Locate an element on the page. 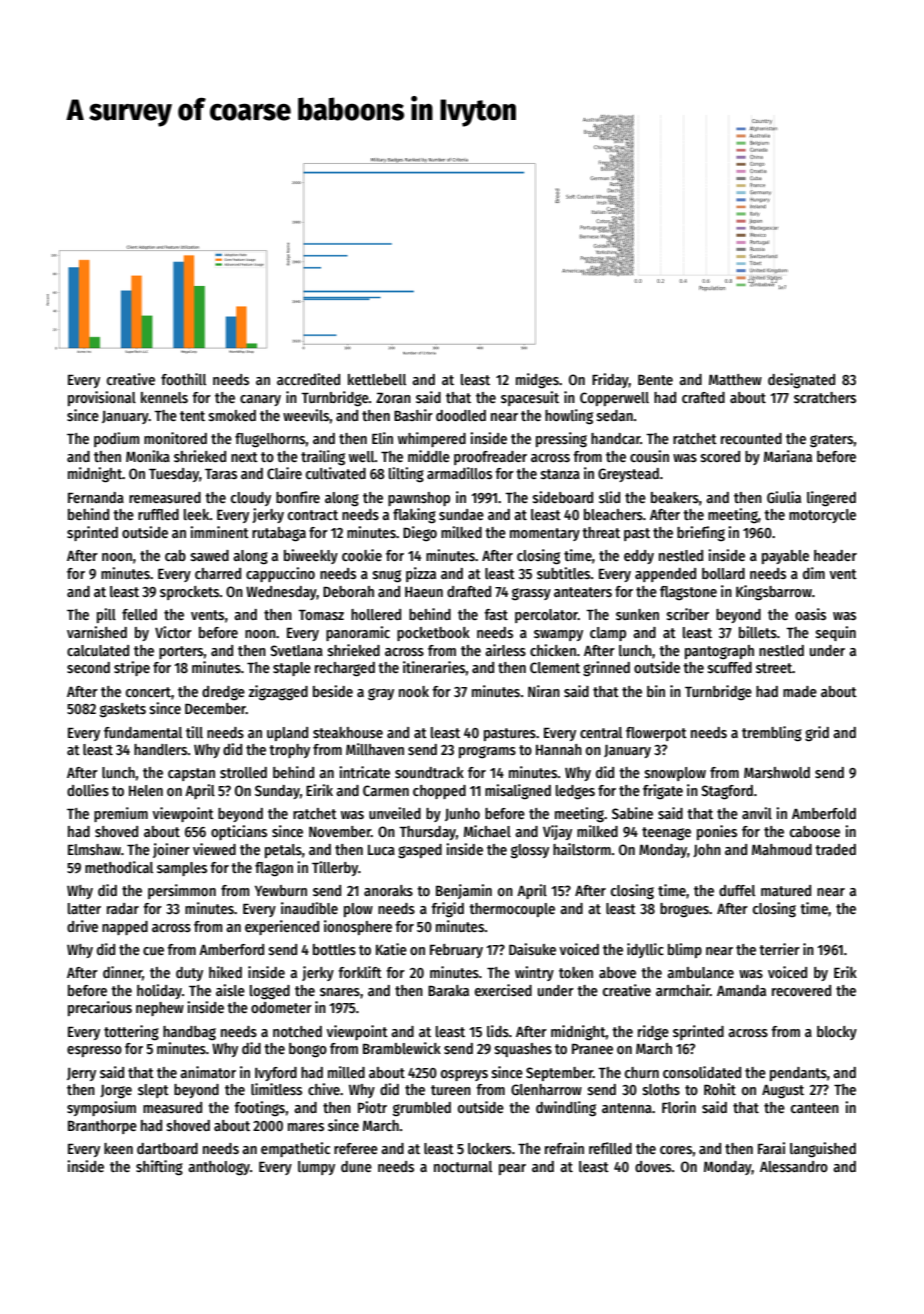 The image size is (924, 1314). Branthorpe is located at coordinates (102, 1127).
